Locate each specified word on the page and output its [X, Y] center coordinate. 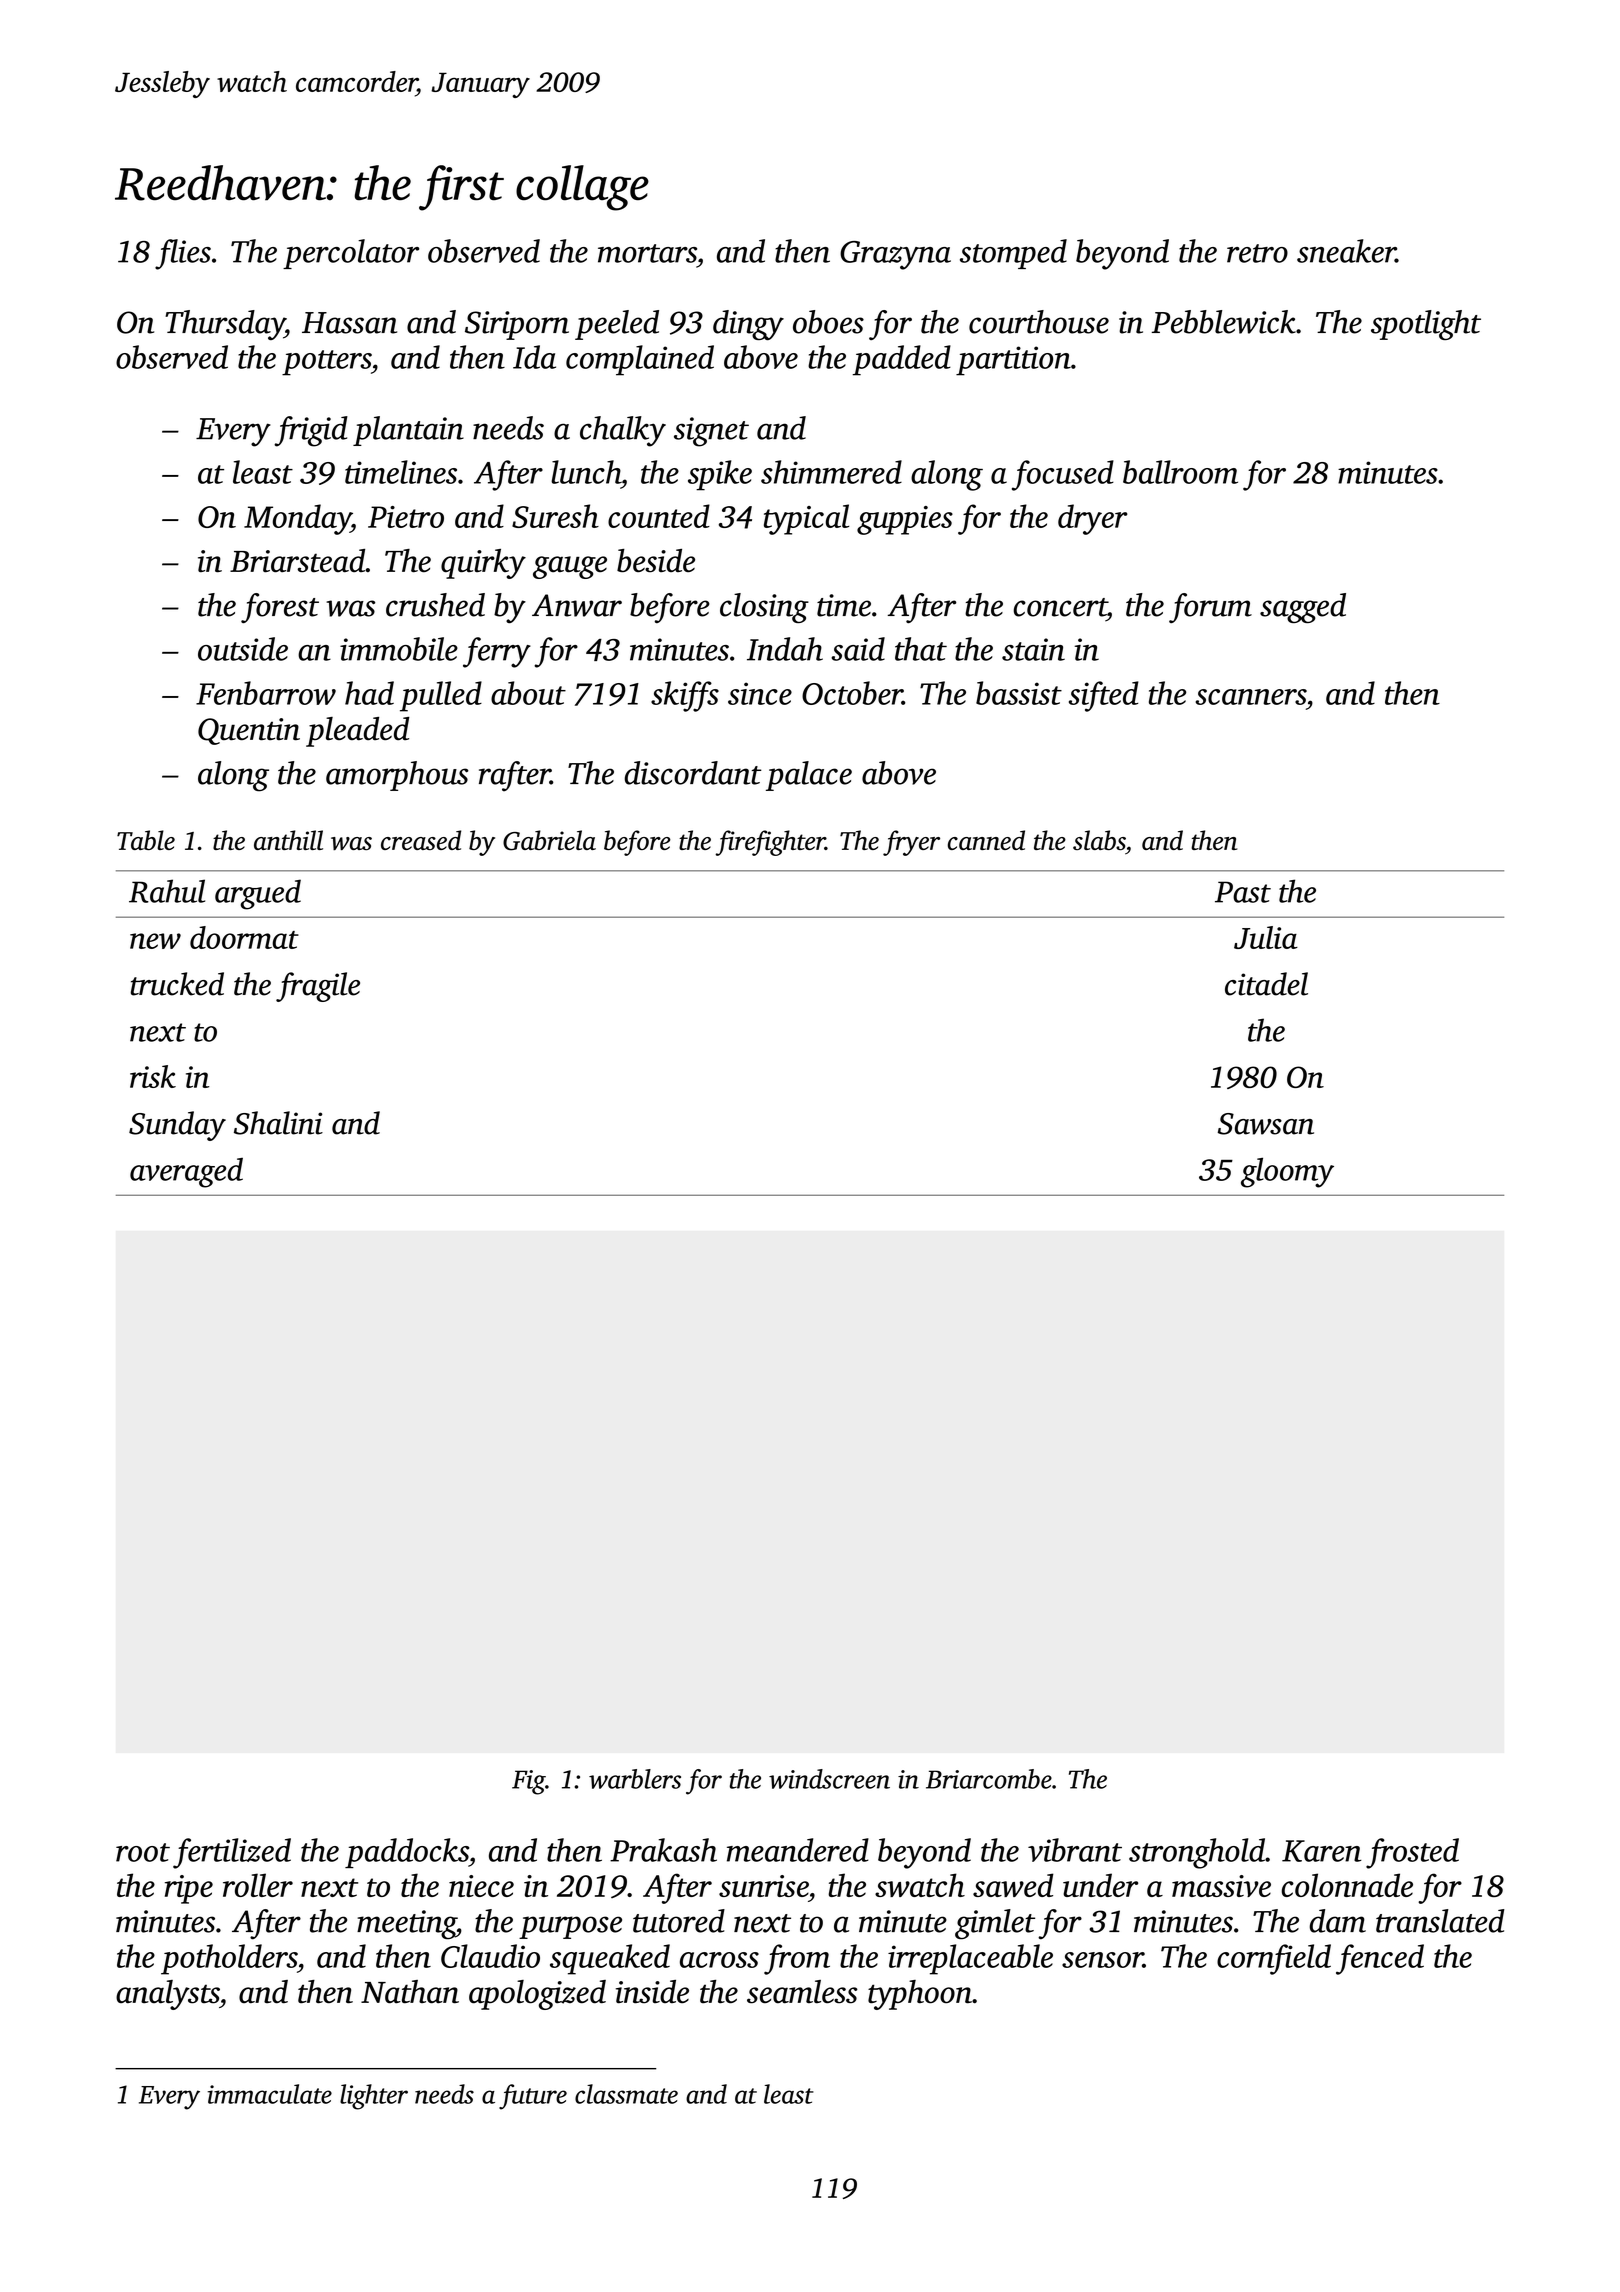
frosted [1412, 1853]
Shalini [278, 1123]
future [533, 2097]
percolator [351, 254]
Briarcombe [989, 1779]
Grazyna [895, 255]
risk [153, 1076]
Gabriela [549, 840]
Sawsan [1266, 1124]
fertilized [232, 1853]
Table [146, 840]
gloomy [1287, 1172]
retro [1257, 253]
